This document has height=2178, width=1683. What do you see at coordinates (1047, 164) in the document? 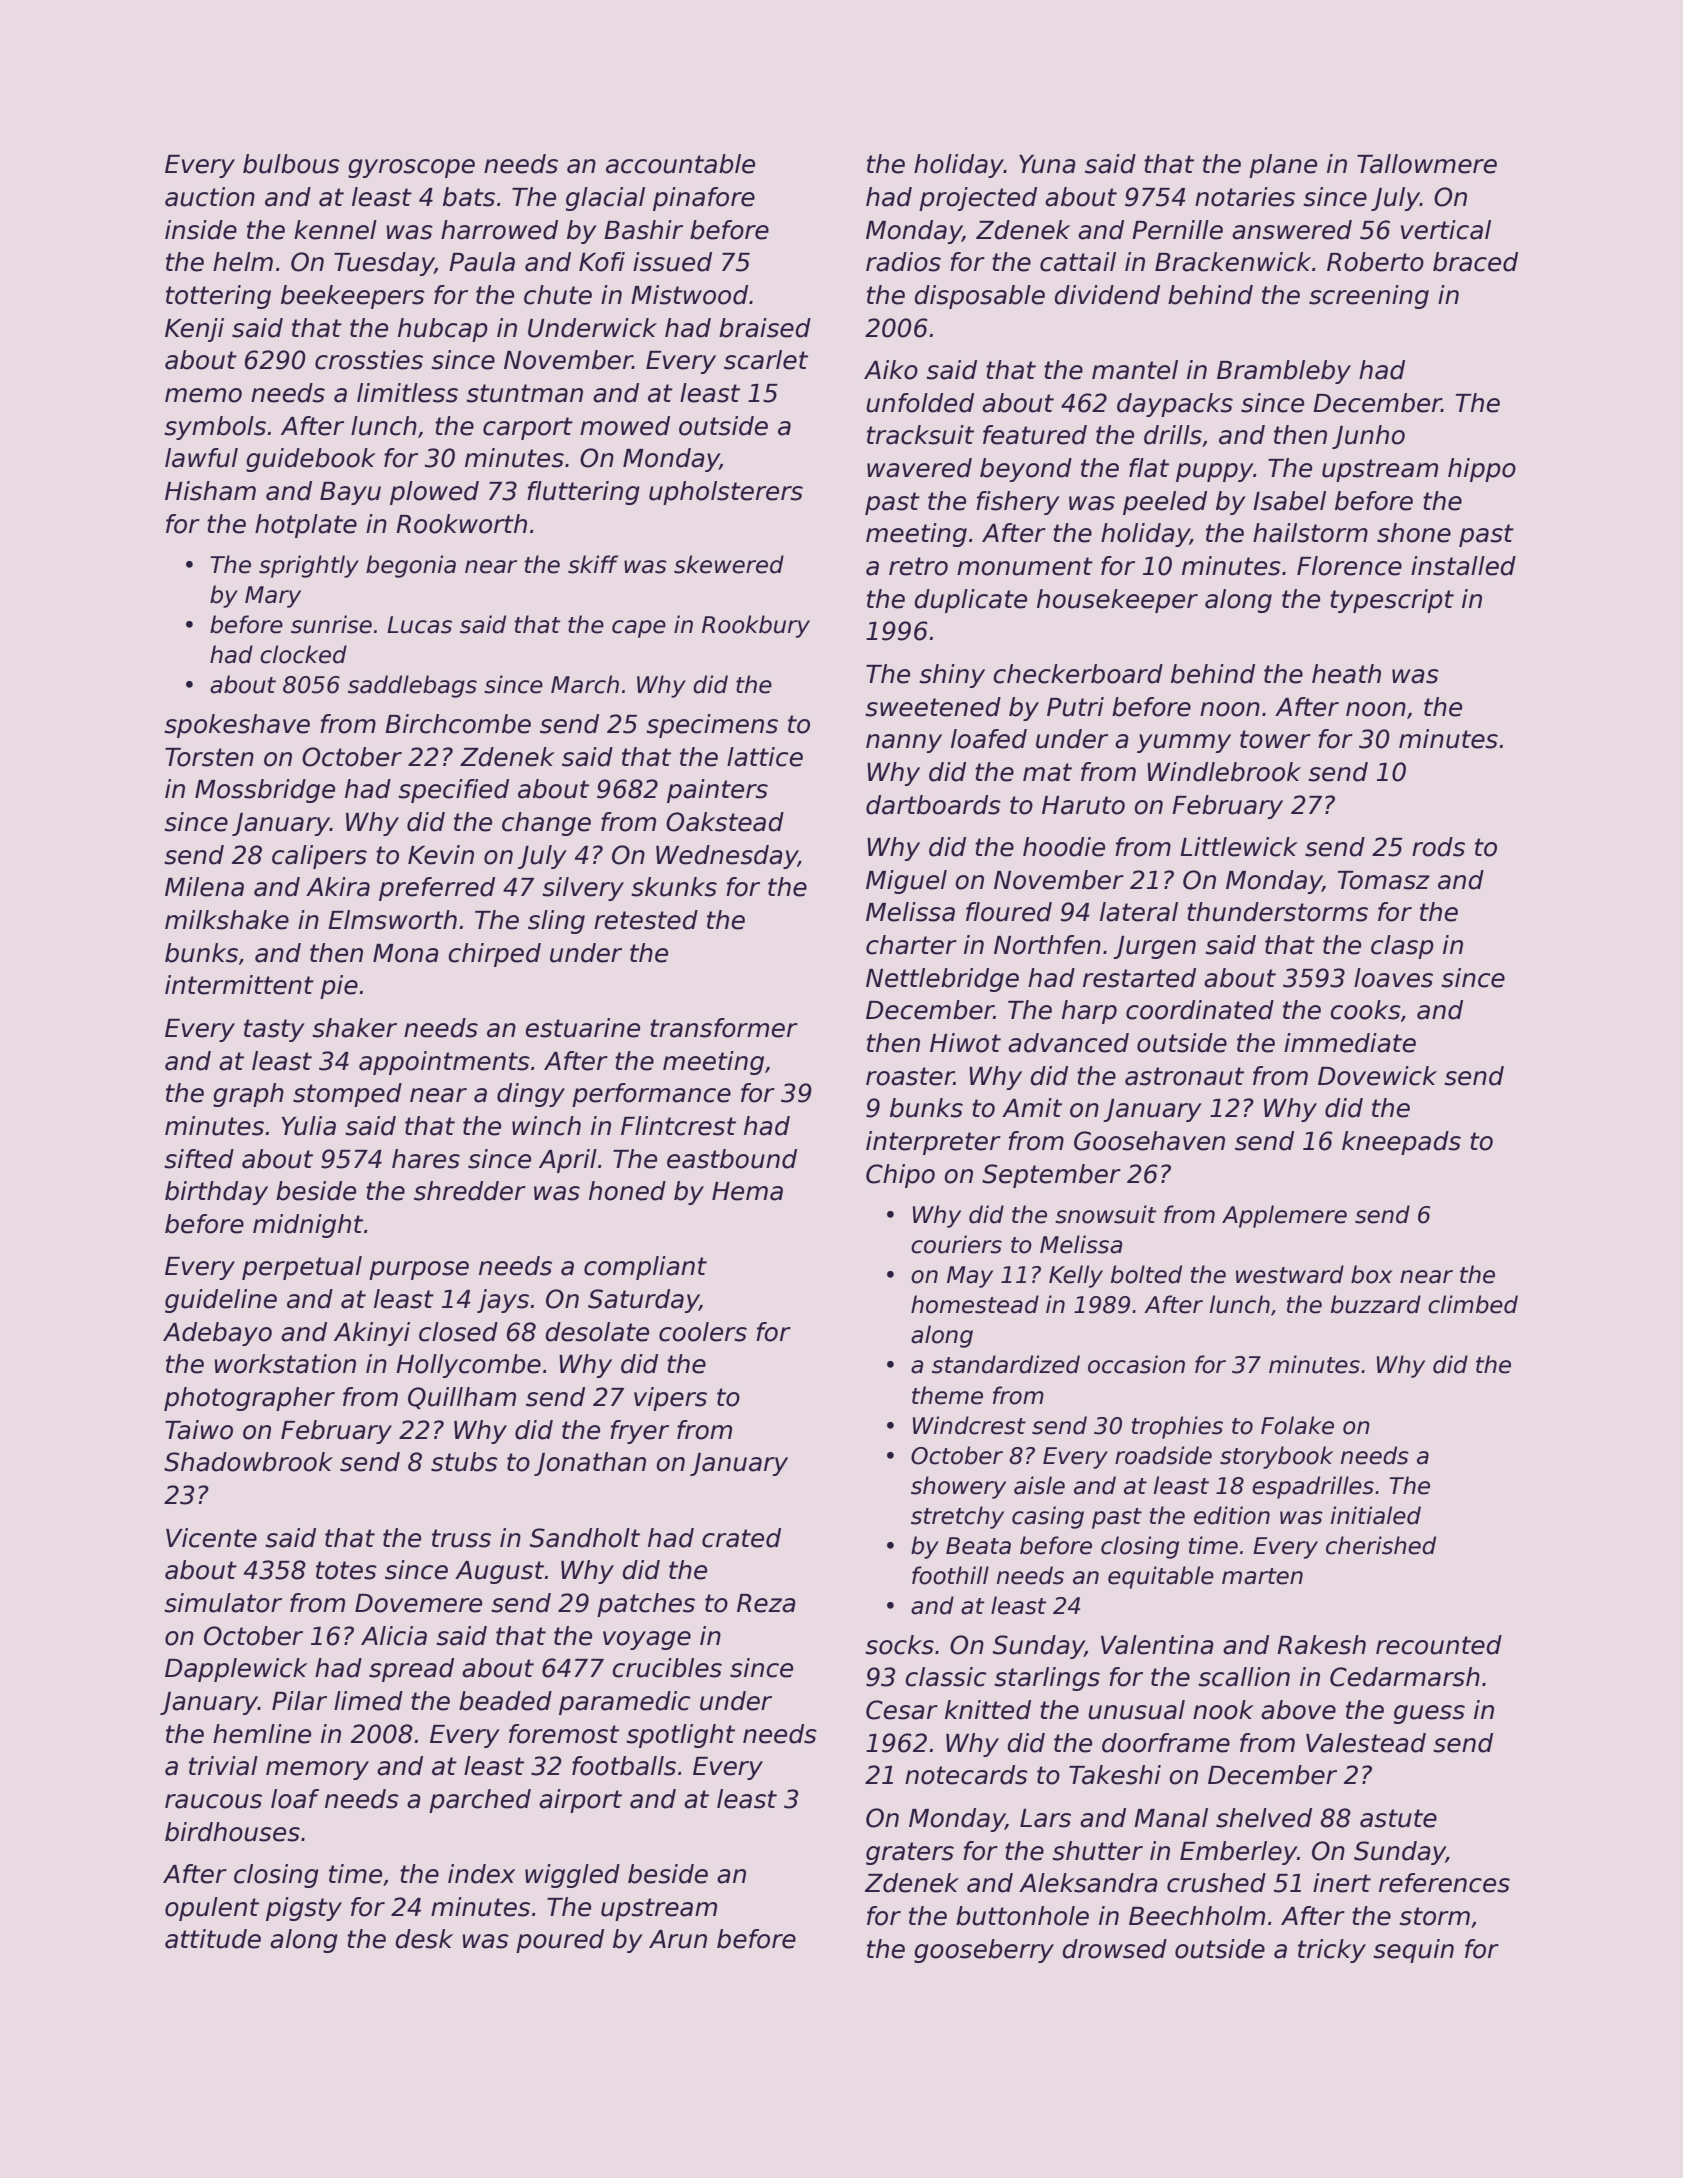
I see `Yuna` at bounding box center [1047, 164].
